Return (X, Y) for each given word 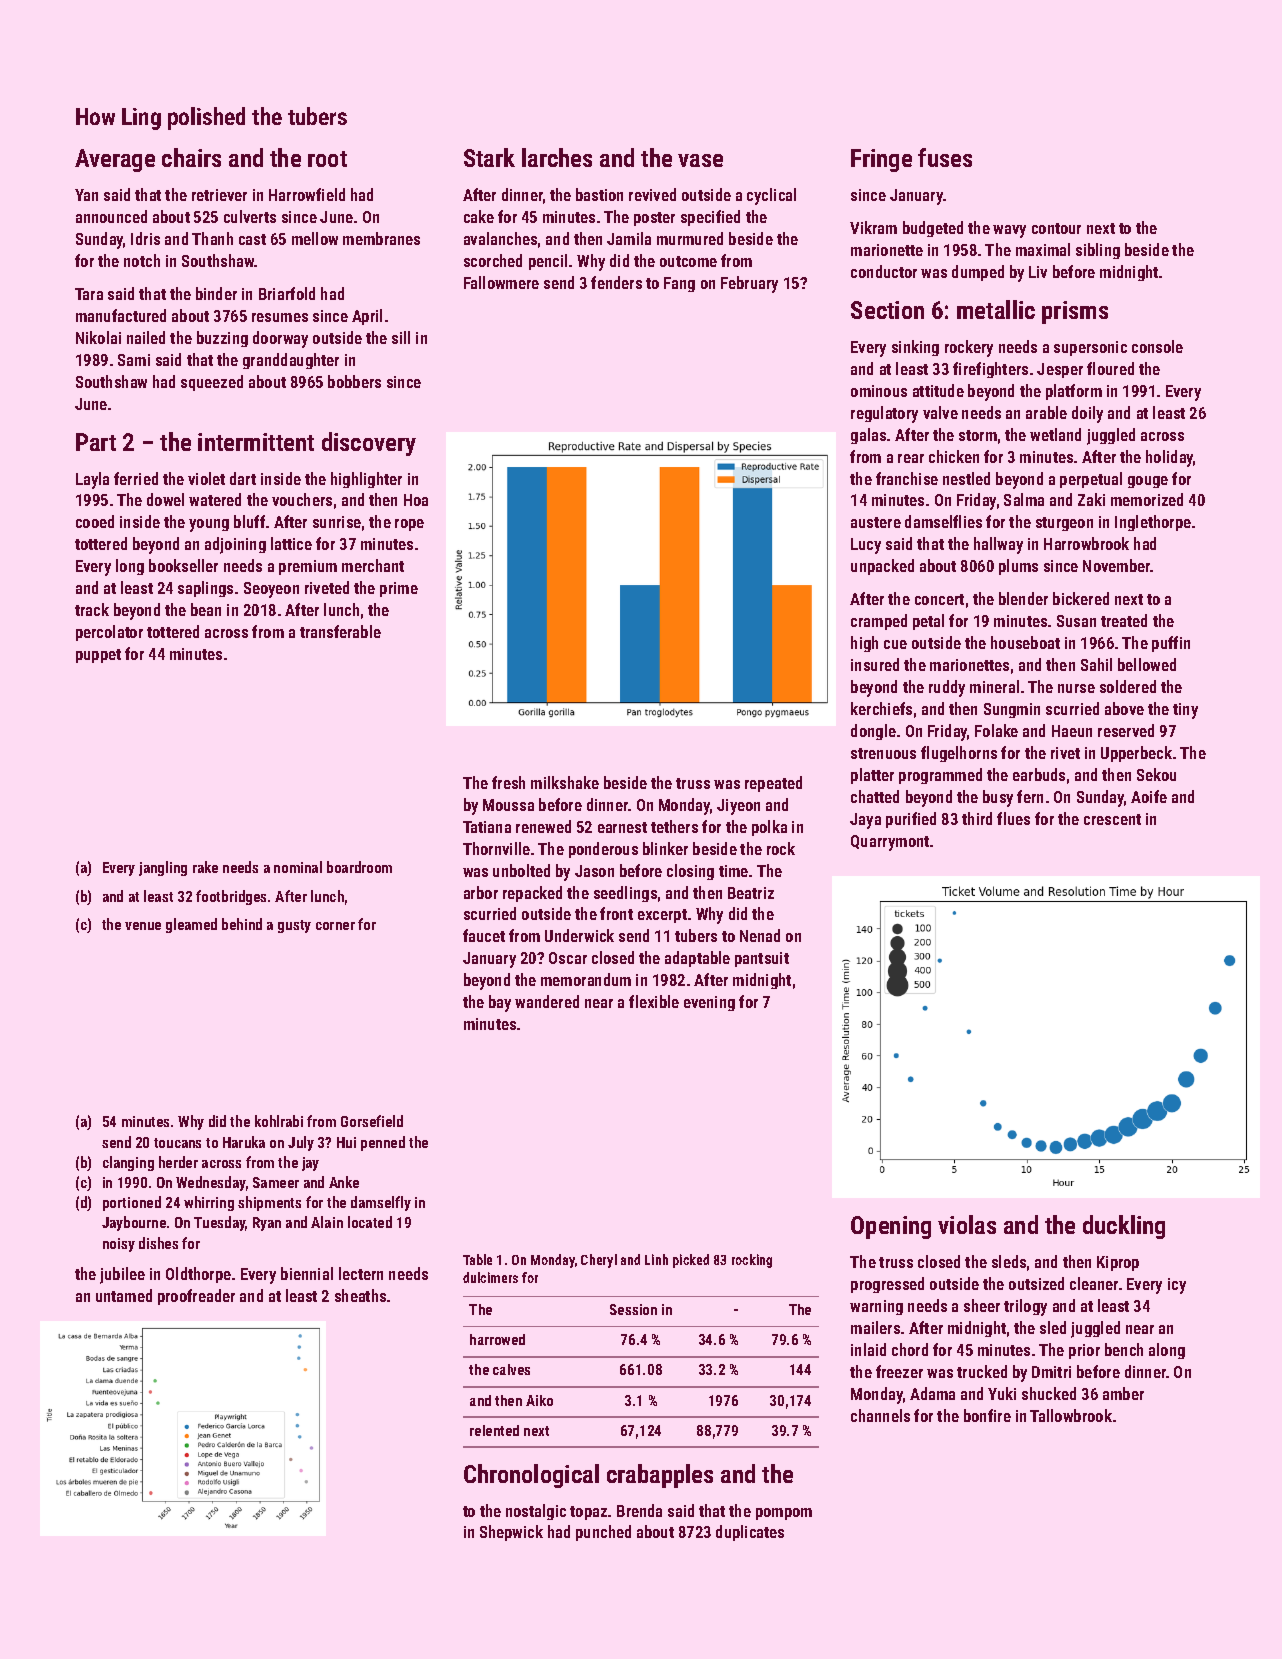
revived (652, 194)
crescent (1112, 819)
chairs (191, 157)
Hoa (416, 500)
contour (1056, 228)
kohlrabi (279, 1121)
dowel (165, 499)
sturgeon (1064, 524)
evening (709, 1003)
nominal (298, 867)
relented (494, 1430)
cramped (879, 622)
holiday (1170, 458)
